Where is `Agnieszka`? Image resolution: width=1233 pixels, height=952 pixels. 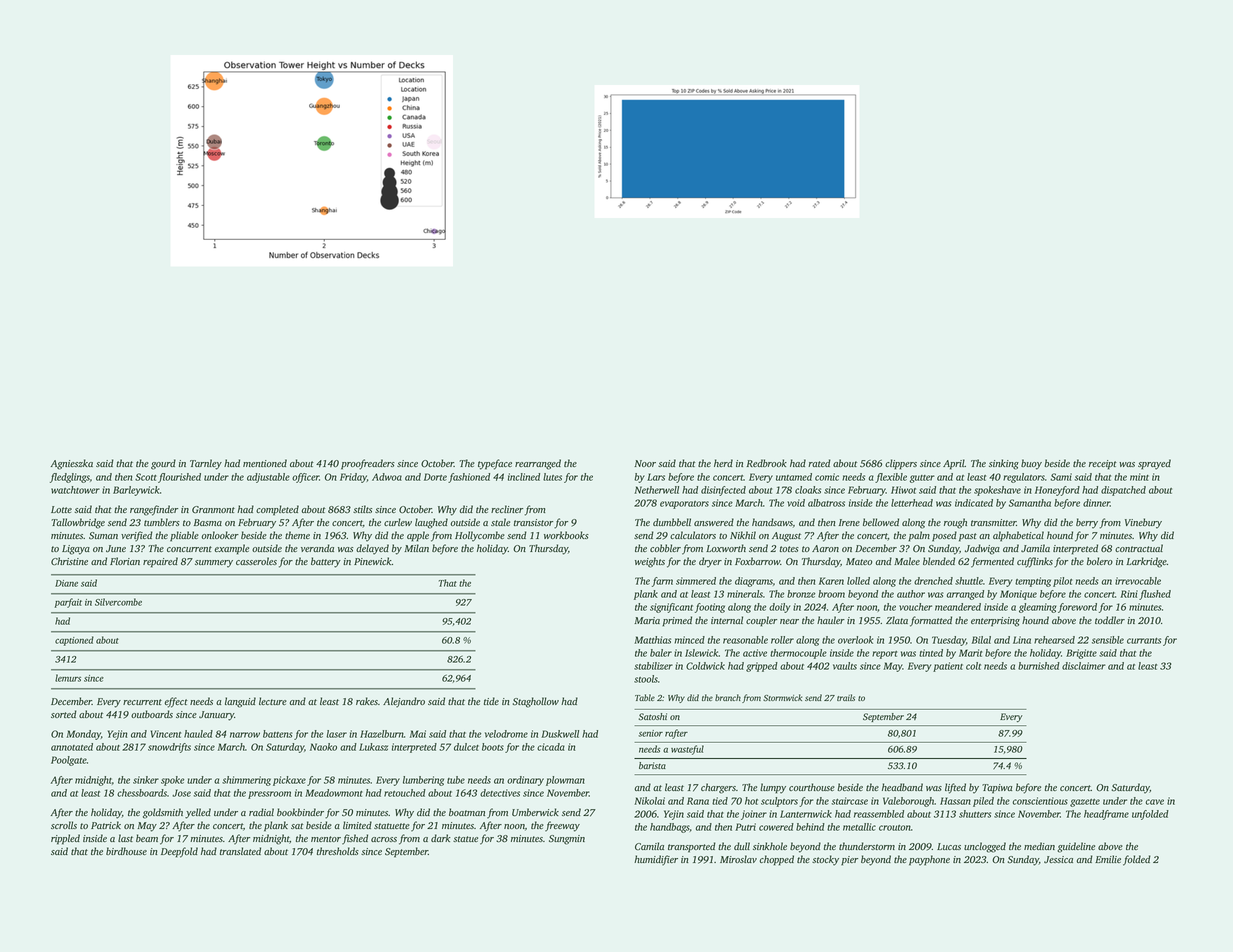 Agnieszka is located at coordinates (72, 464).
